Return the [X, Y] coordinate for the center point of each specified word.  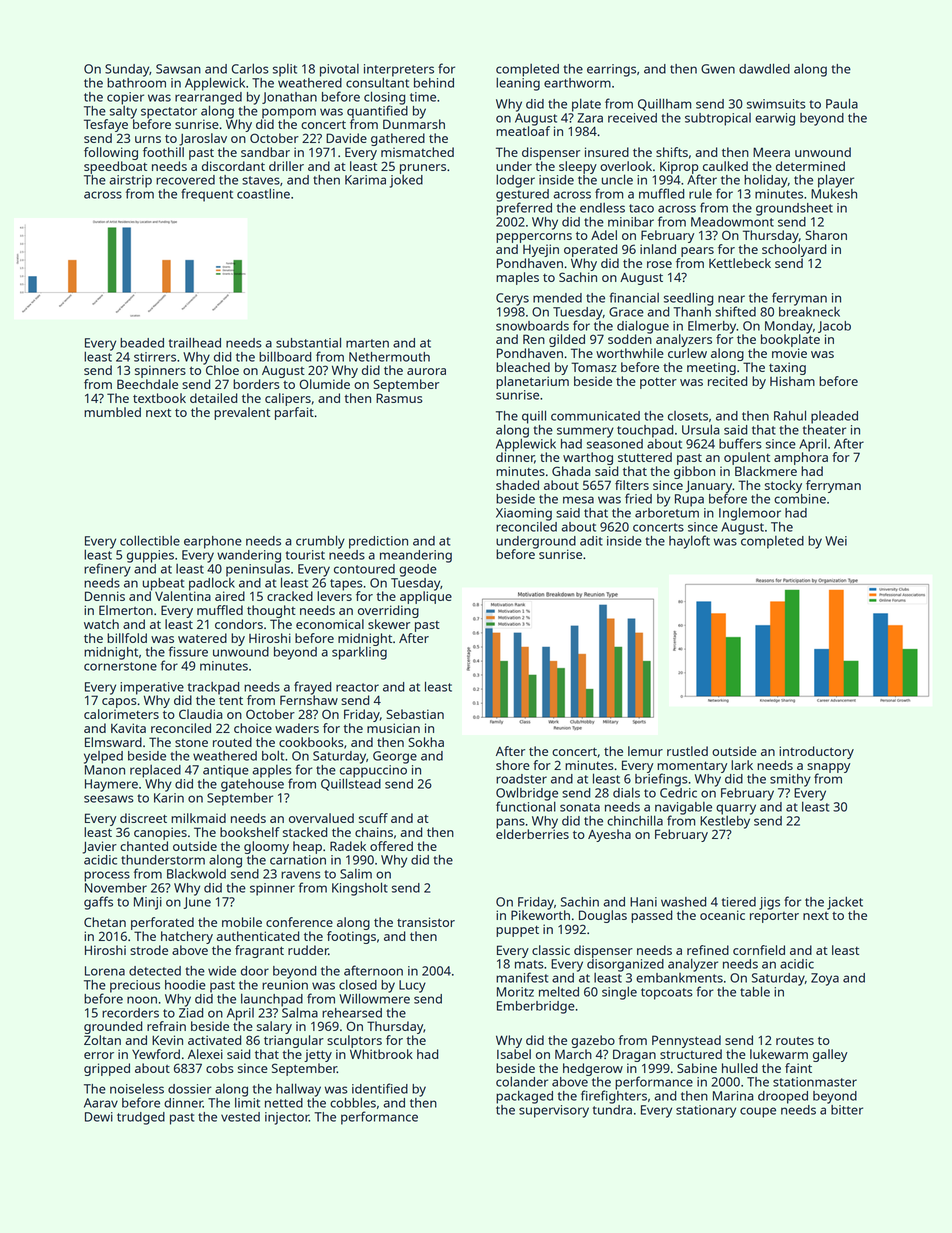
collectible [150, 540]
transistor [426, 922]
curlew [687, 353]
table [755, 991]
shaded [517, 485]
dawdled [764, 68]
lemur [645, 751]
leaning [518, 84]
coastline [263, 193]
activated [214, 1040]
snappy [828, 768]
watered [202, 638]
